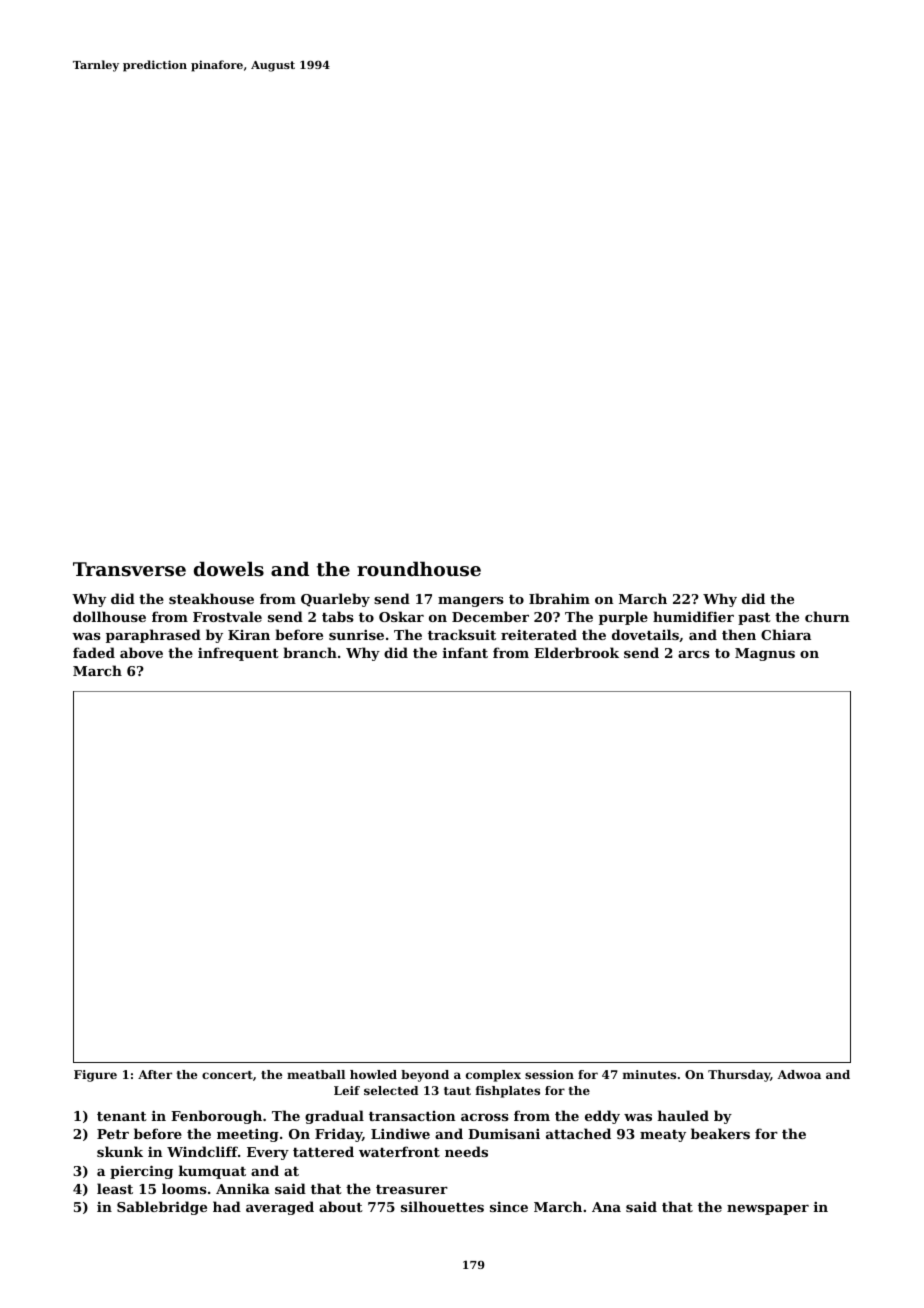 Image resolution: width=924 pixels, height=1308 pixels. I want to click on Every, so click(268, 1153).
